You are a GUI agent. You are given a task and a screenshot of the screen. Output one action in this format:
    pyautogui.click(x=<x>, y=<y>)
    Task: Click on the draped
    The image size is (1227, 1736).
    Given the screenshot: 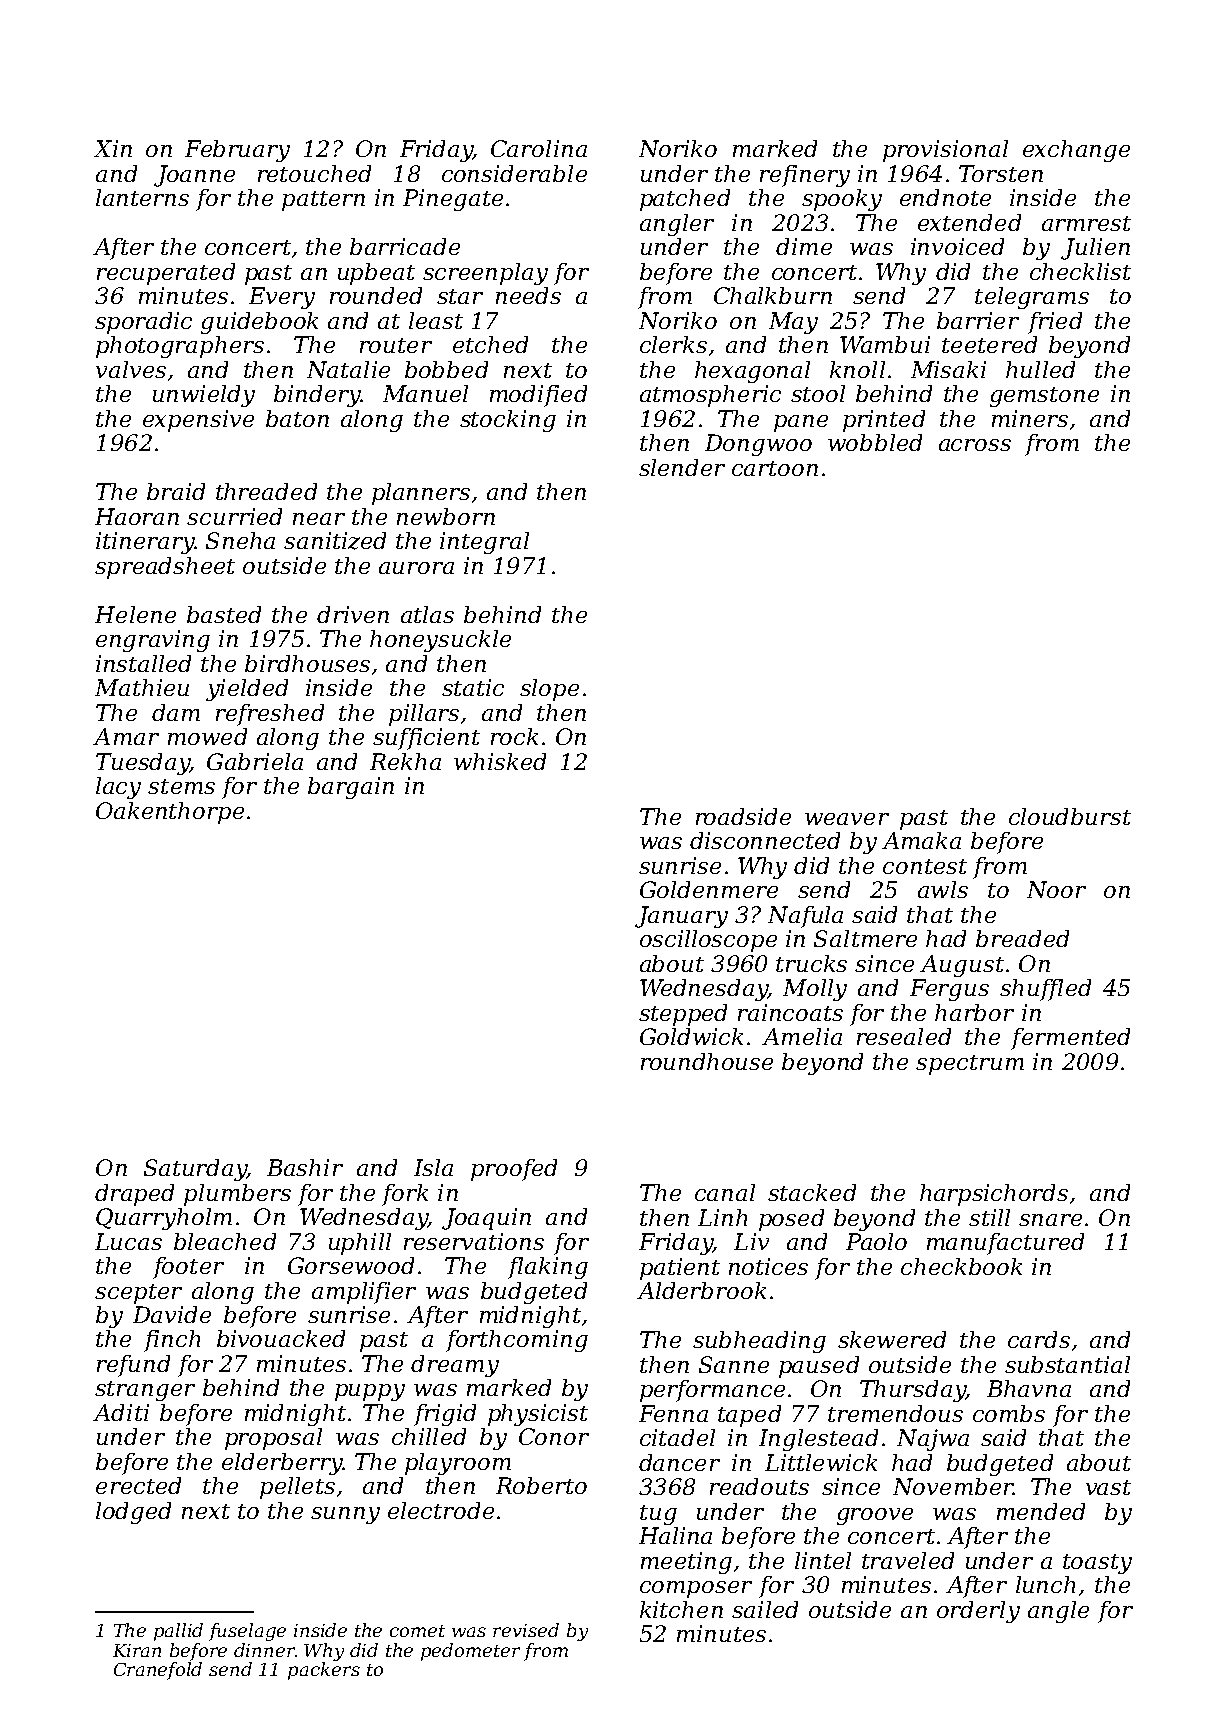 What is the action you would take?
    pyautogui.click(x=134, y=1195)
